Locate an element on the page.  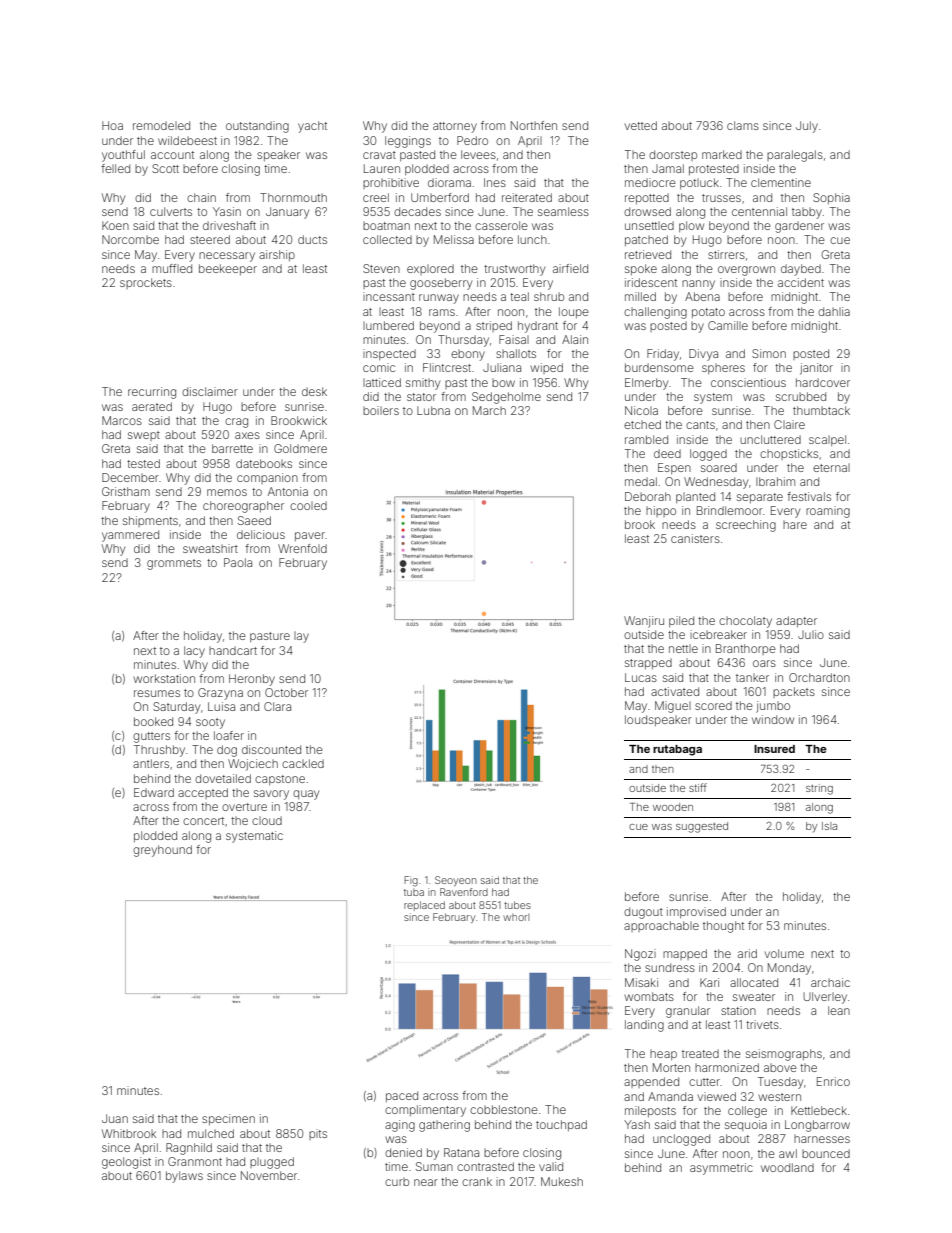
cobblestone is located at coordinates (504, 1109).
